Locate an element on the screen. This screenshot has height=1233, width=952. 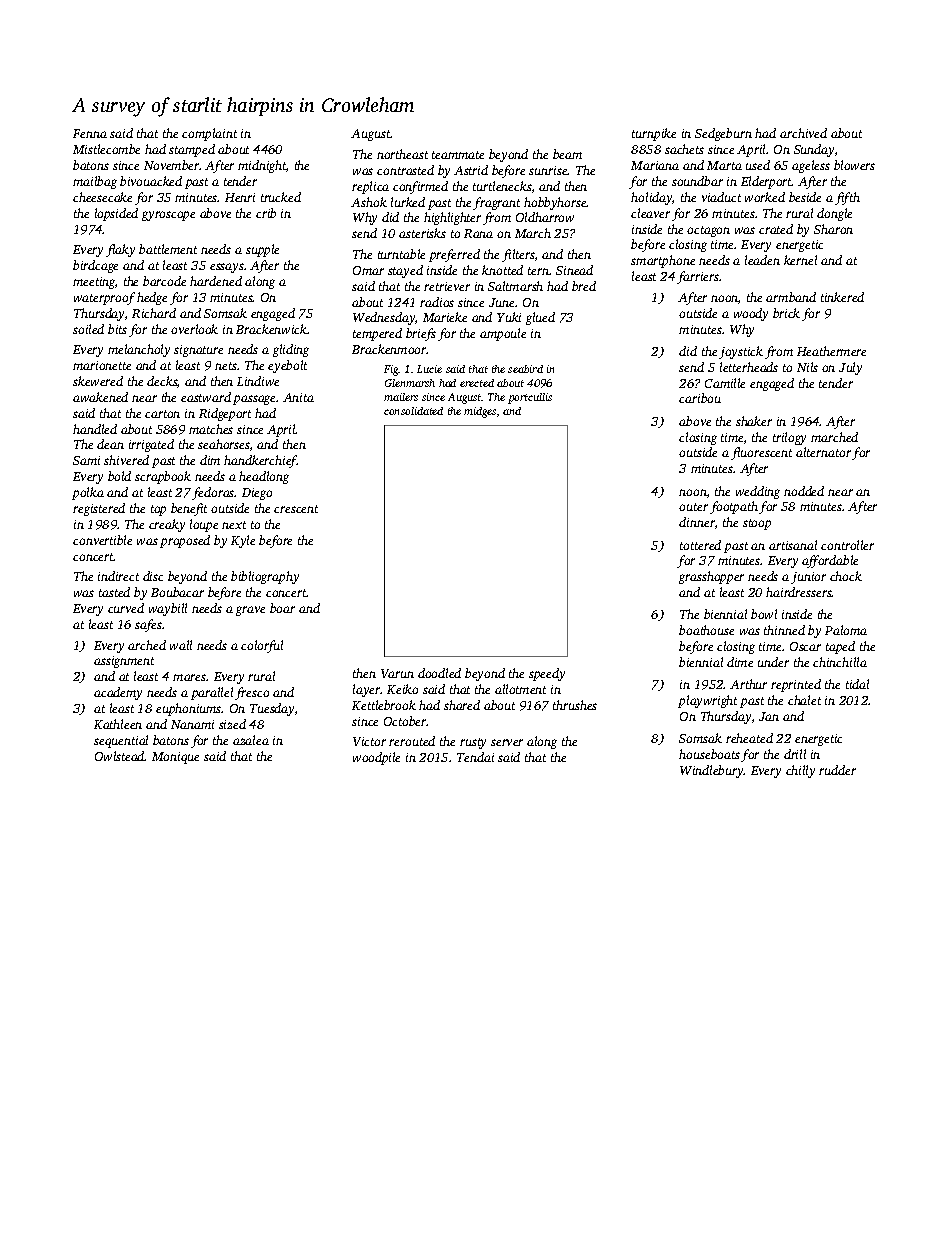
Owlstead is located at coordinates (120, 756).
